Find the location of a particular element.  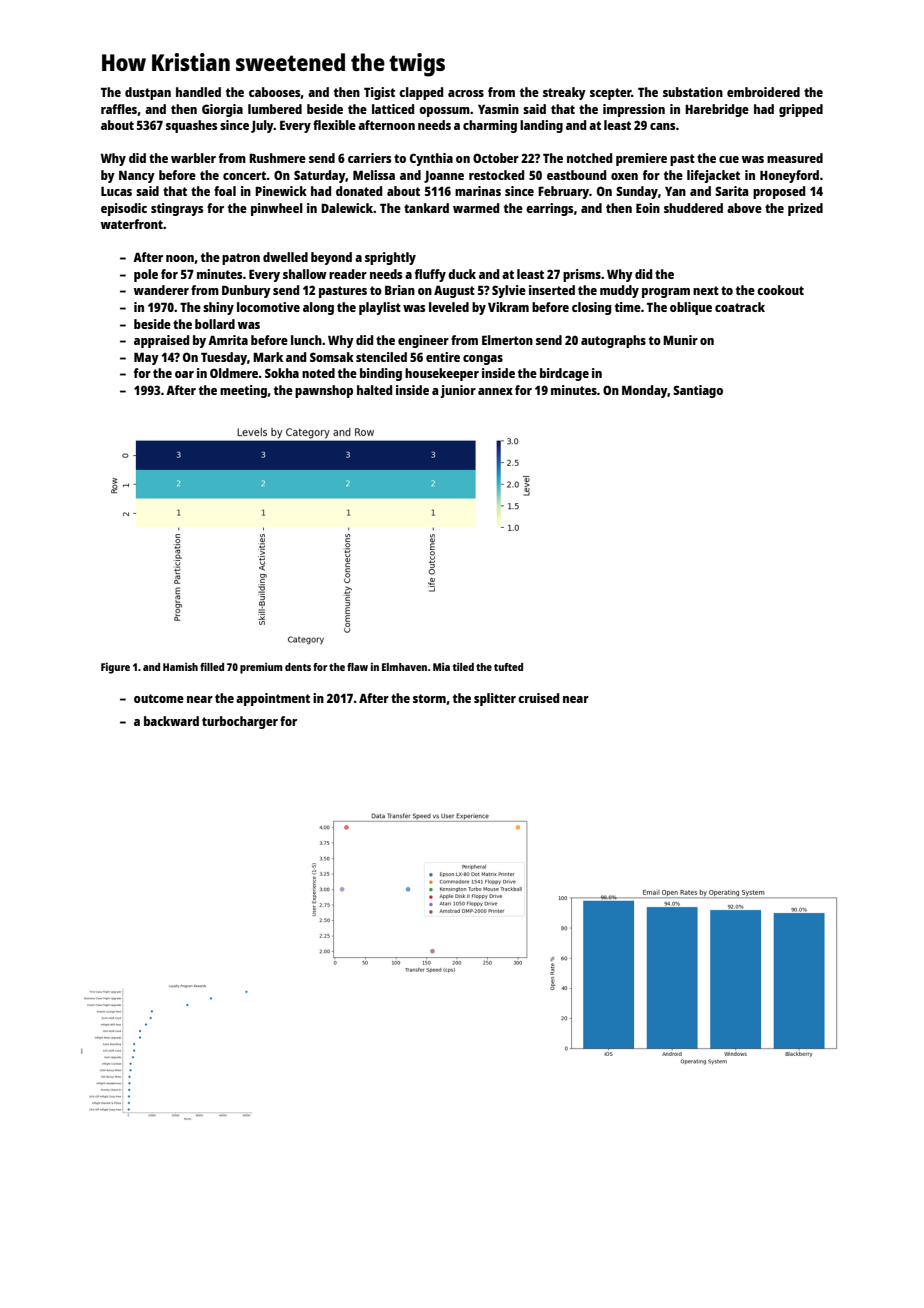

marinas is located at coordinates (478, 191).
